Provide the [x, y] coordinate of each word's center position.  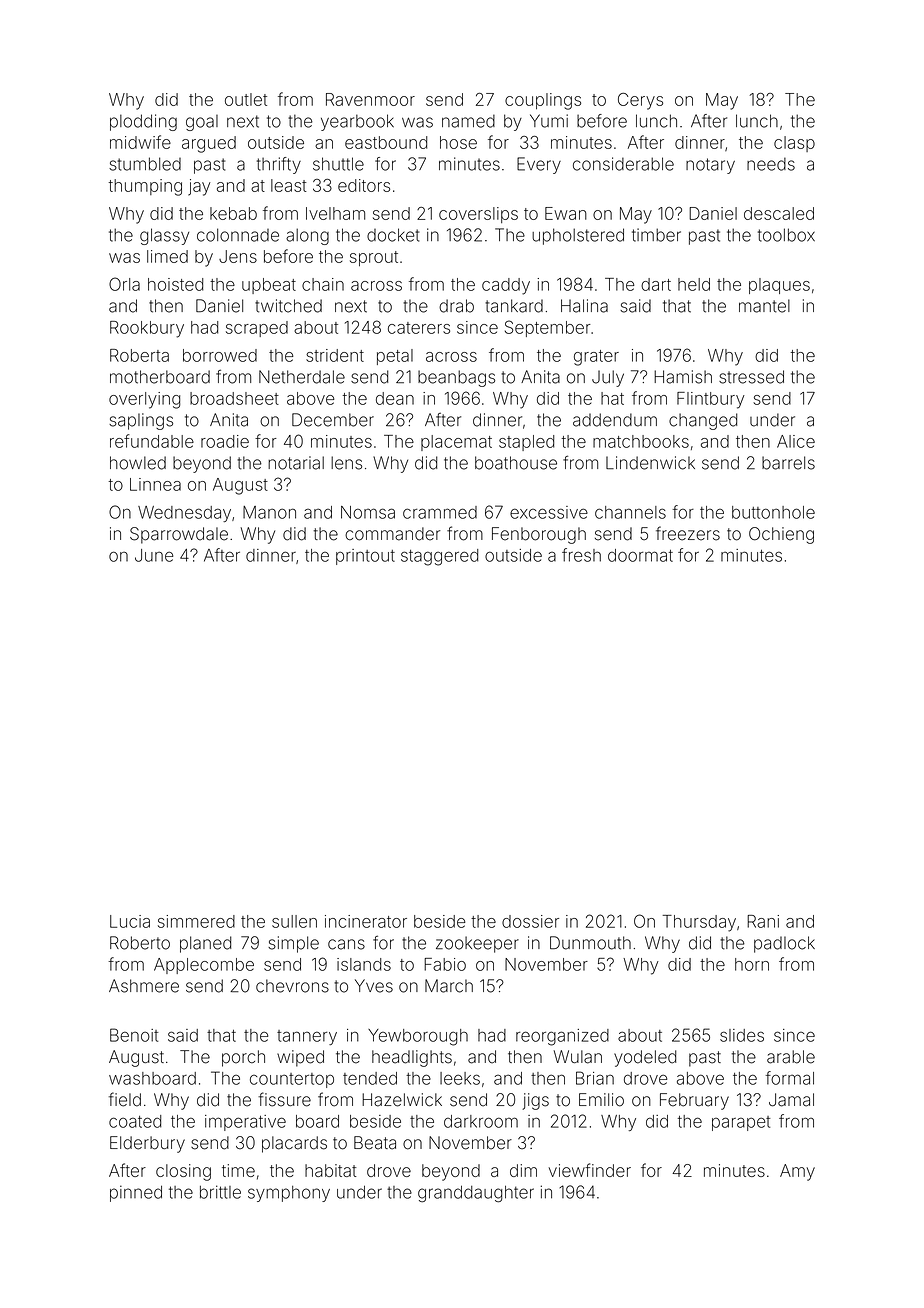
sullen [294, 921]
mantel [764, 306]
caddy [506, 286]
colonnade [238, 235]
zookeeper [477, 944]
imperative [245, 1123]
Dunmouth [590, 943]
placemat [456, 443]
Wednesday [184, 514]
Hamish [683, 377]
